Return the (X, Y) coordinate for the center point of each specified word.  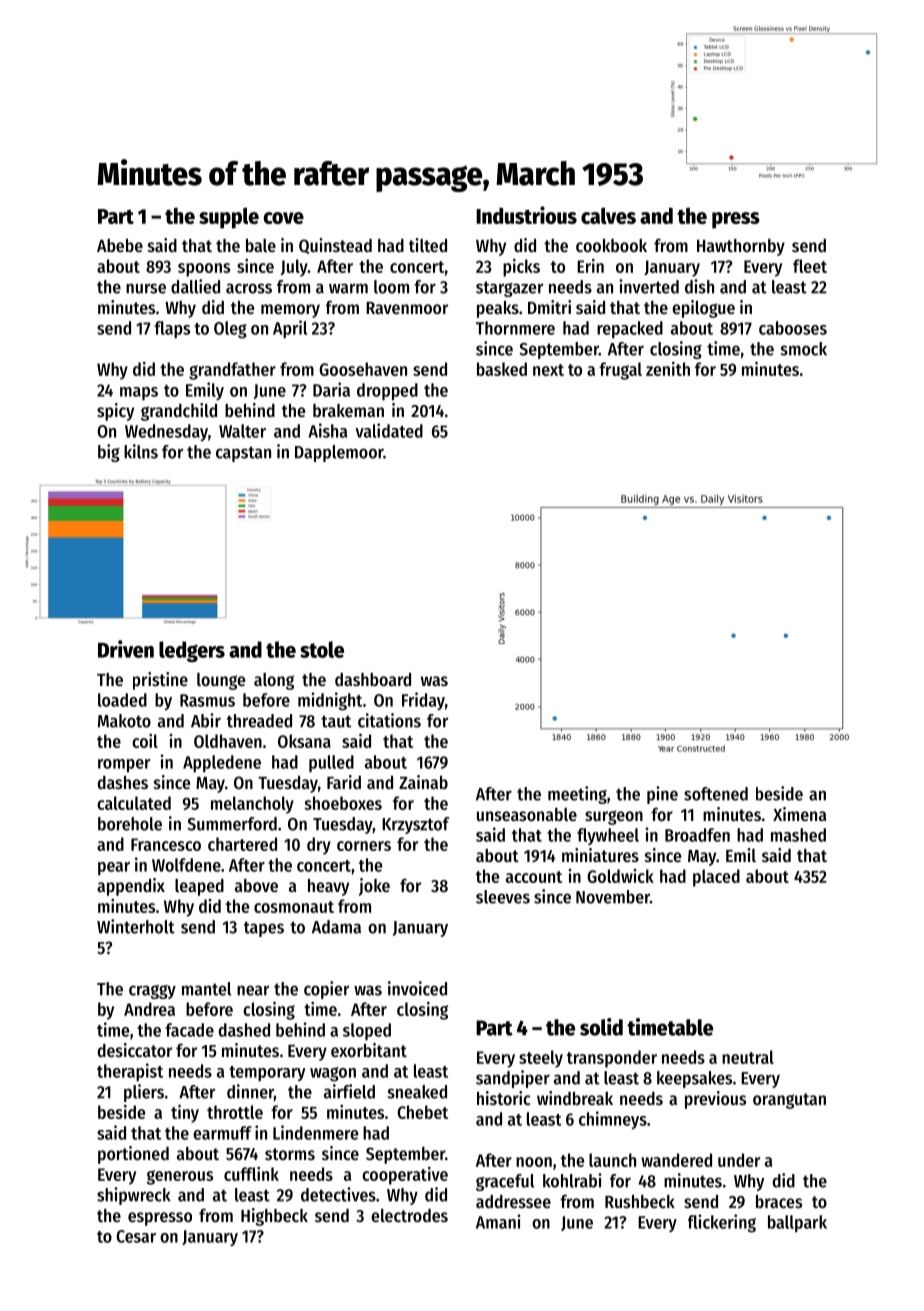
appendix (131, 887)
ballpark (797, 1223)
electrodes (409, 1215)
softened (716, 794)
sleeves (503, 897)
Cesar (136, 1236)
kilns (141, 451)
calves (608, 215)
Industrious (526, 215)
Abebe (120, 245)
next (548, 370)
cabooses (793, 328)
